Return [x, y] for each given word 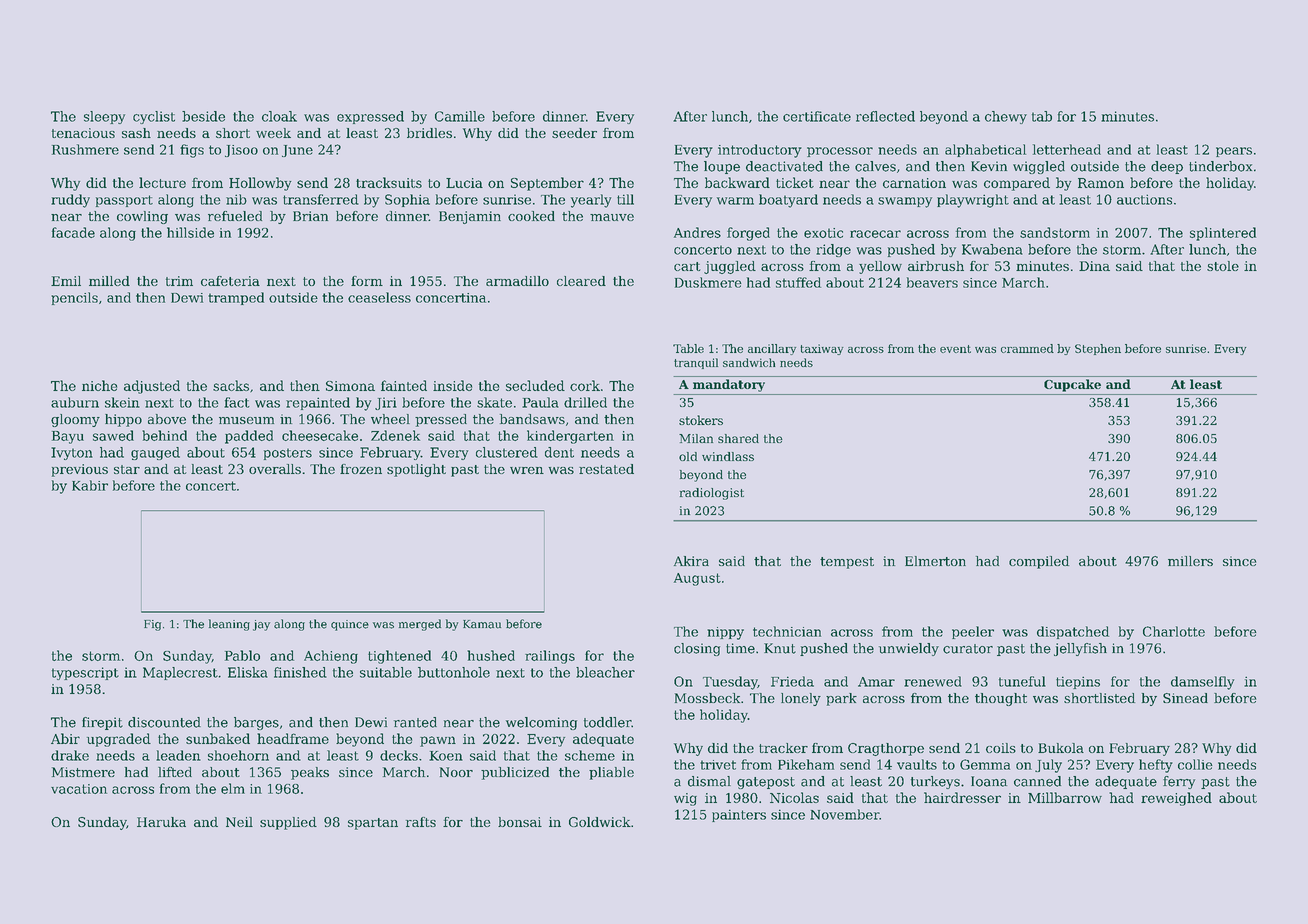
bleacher [605, 672]
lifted [175, 772]
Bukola [1061, 748]
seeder [574, 133]
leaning [229, 625]
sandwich [749, 362]
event [955, 349]
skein [122, 402]
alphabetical [985, 150]
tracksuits [389, 182]
